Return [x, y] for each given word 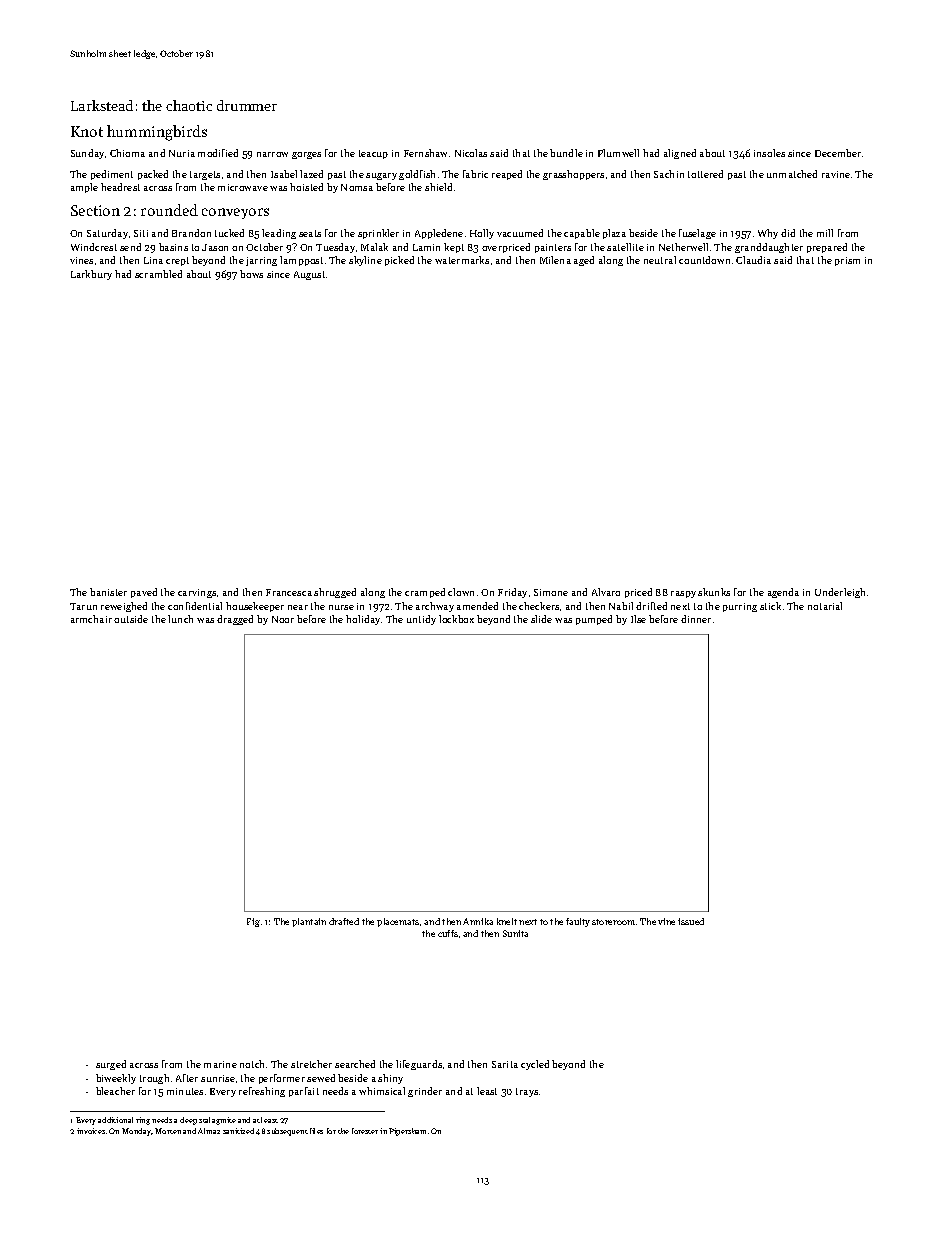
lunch [180, 619]
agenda [783, 593]
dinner [696, 619]
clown [461, 592]
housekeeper [255, 607]
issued [691, 921]
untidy [421, 620]
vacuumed [520, 233]
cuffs [448, 933]
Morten [168, 1131]
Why [768, 234]
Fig [253, 922]
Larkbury [91, 275]
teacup [373, 154]
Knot [87, 131]
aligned [680, 154]
